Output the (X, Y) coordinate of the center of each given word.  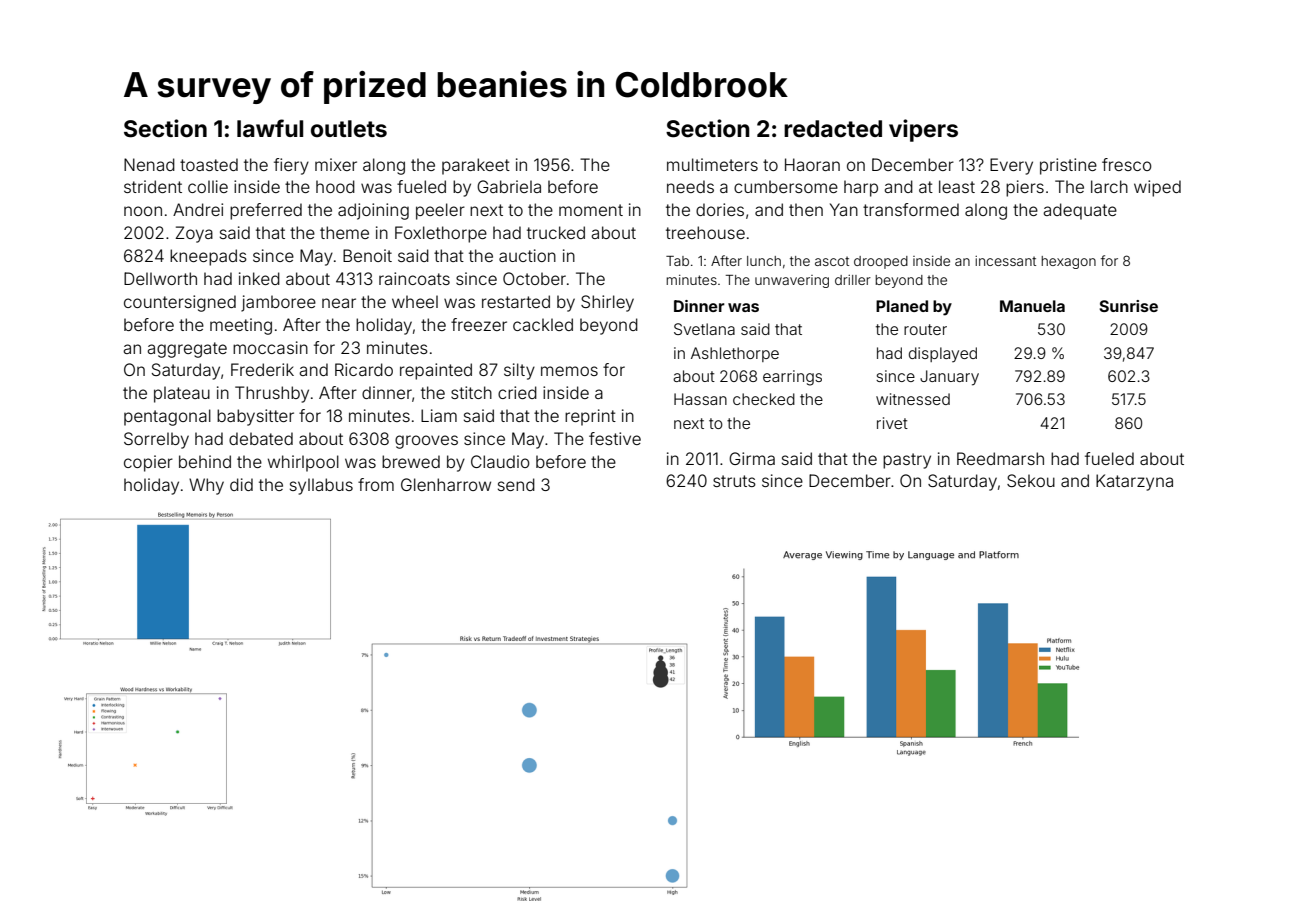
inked (259, 278)
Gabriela (509, 186)
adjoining (373, 211)
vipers (923, 130)
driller (853, 280)
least (957, 186)
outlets (349, 129)
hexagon (1068, 262)
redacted (833, 129)
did (241, 484)
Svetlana (704, 329)
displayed (943, 354)
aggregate (187, 350)
